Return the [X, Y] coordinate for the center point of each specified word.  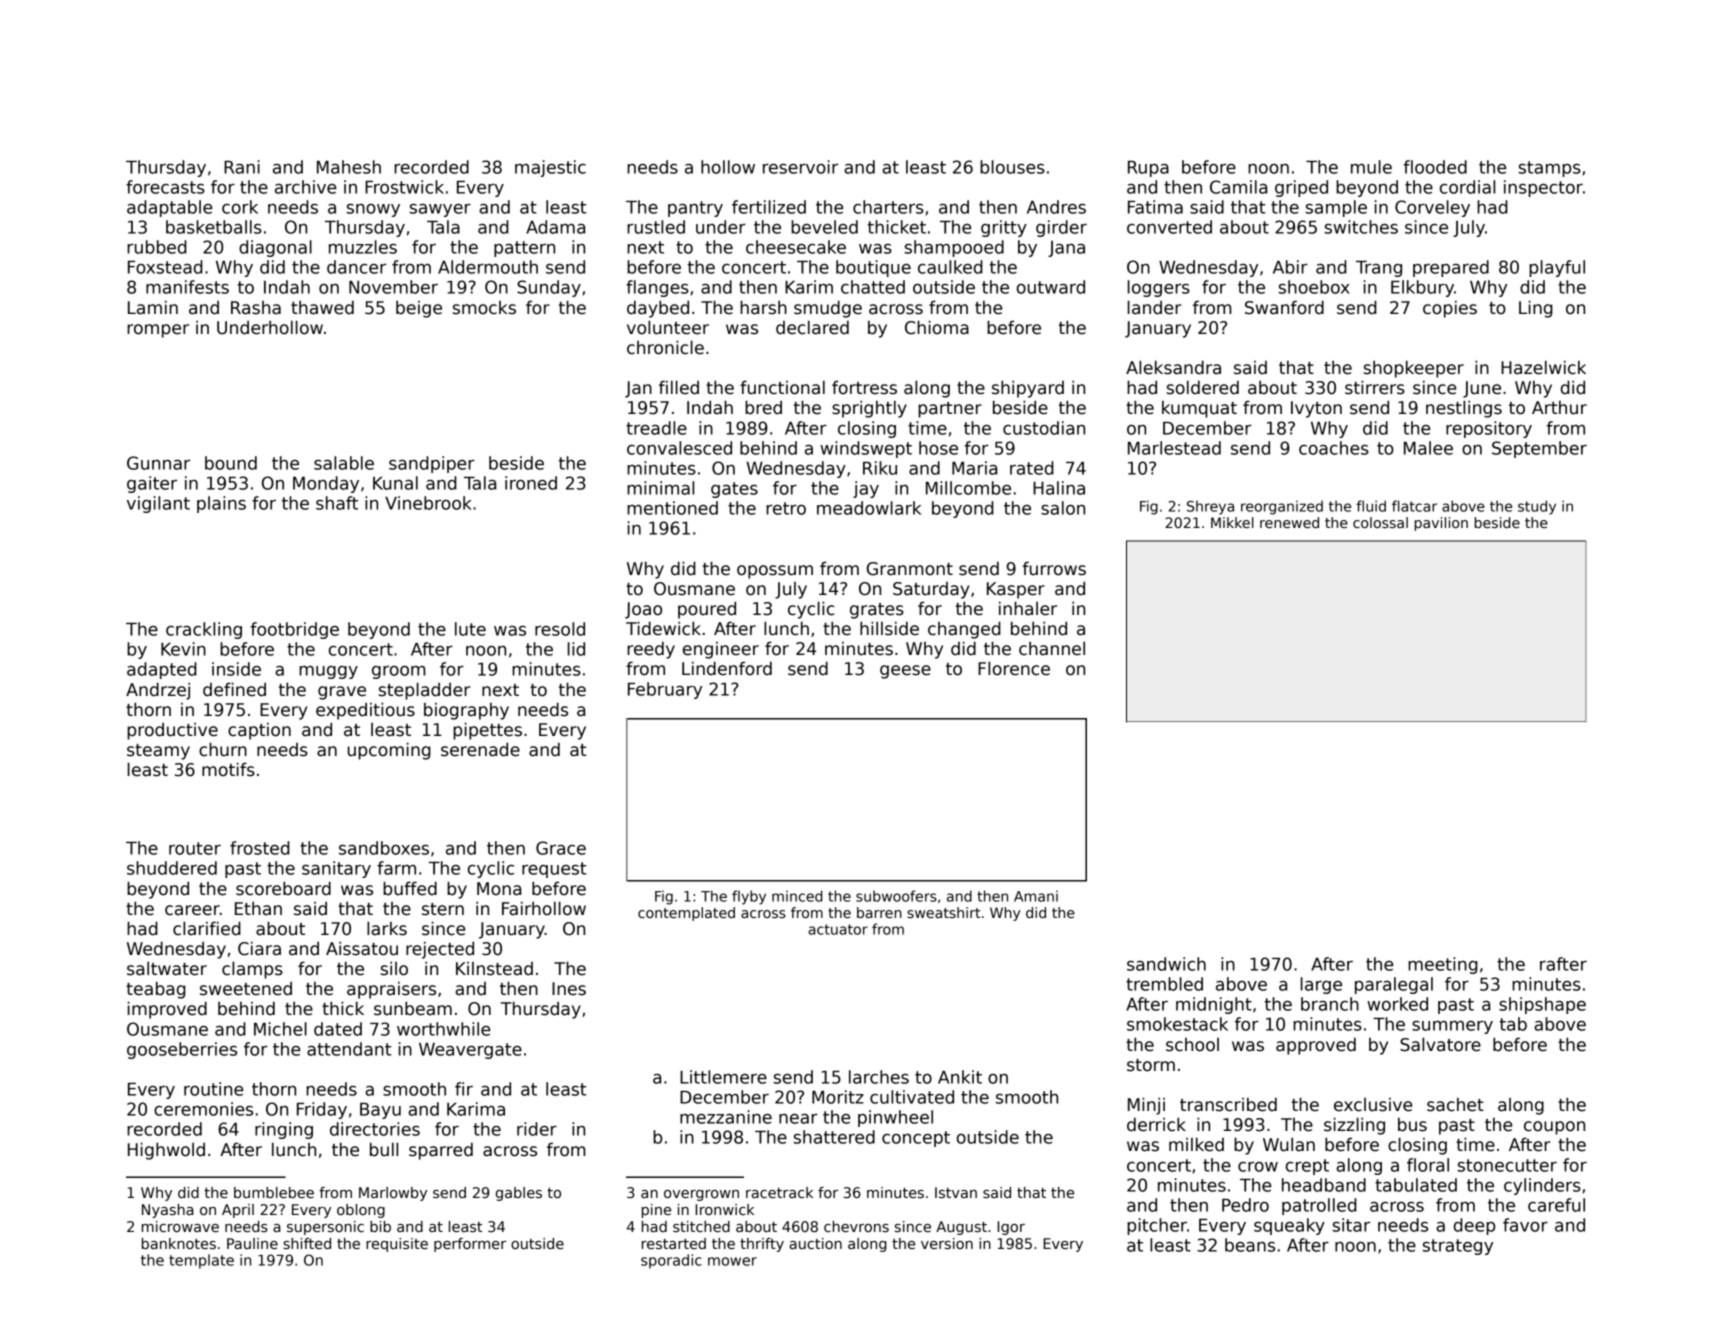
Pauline [252, 1243]
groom [398, 672]
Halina [1059, 488]
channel [1052, 648]
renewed [1289, 522]
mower [732, 1261]
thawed [322, 308]
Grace [561, 848]
